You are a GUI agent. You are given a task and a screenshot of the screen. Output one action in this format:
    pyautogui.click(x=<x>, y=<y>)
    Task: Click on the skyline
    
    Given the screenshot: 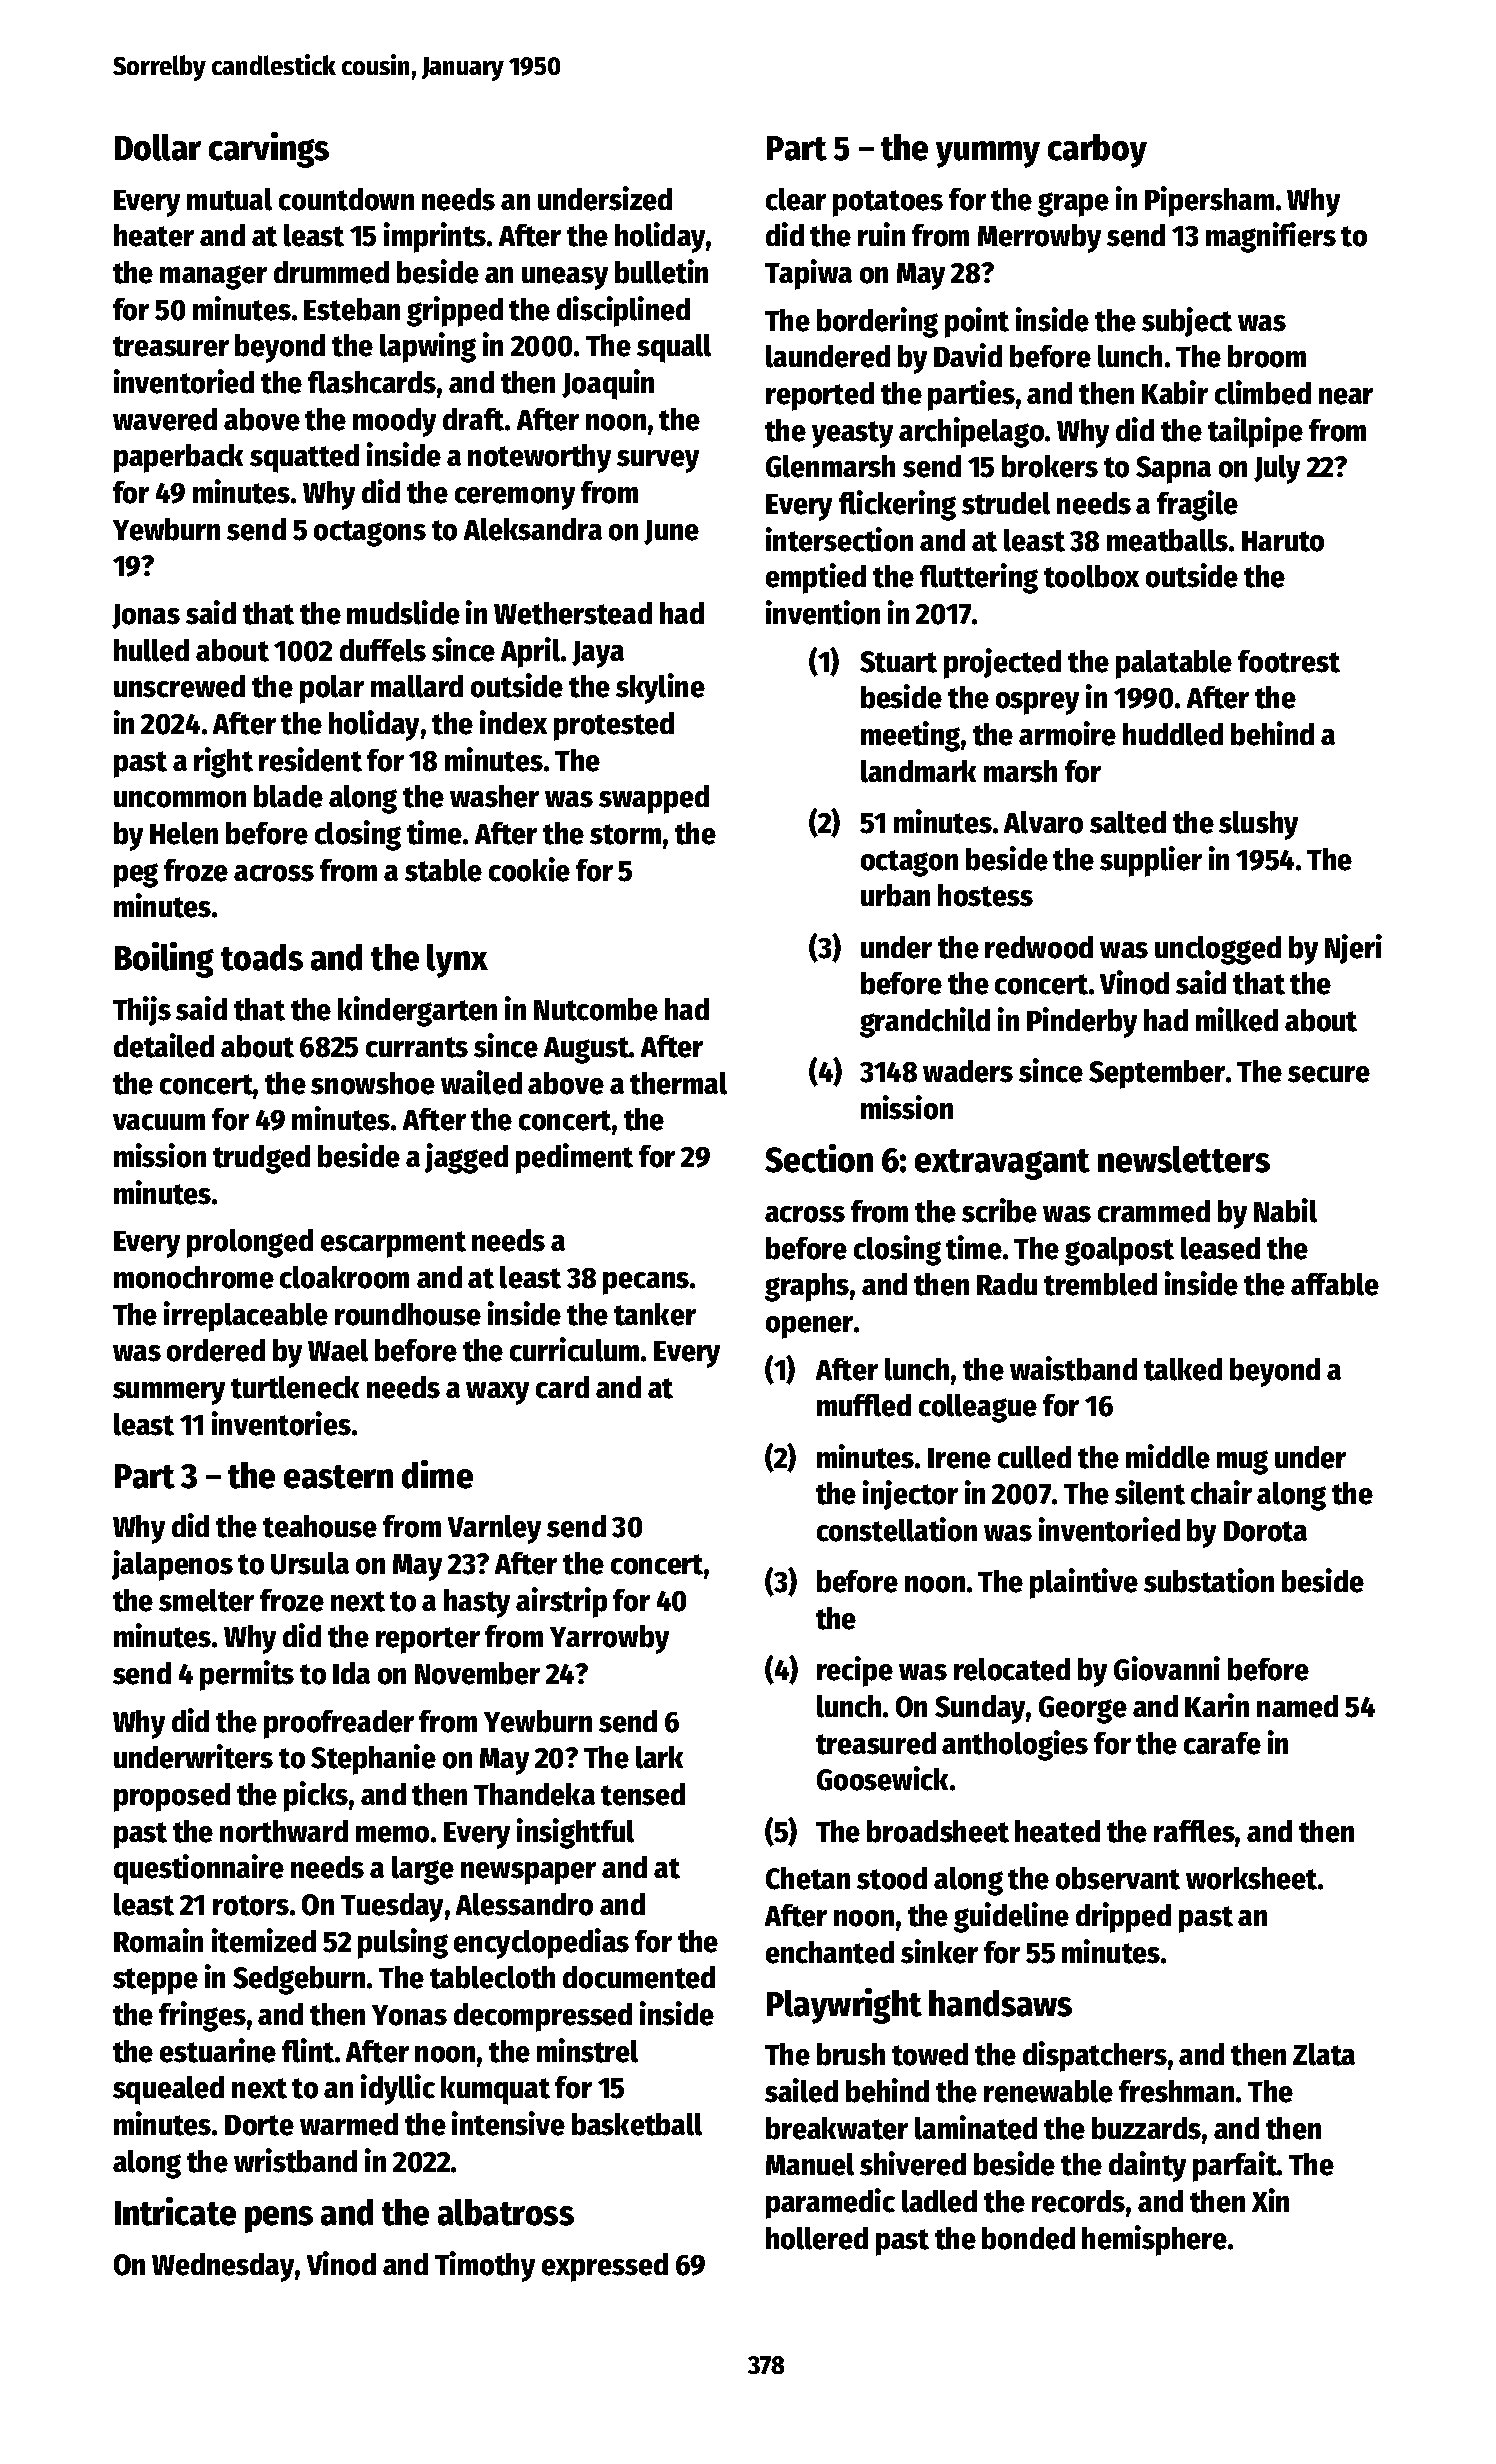 What is the action you would take?
    pyautogui.click(x=660, y=688)
